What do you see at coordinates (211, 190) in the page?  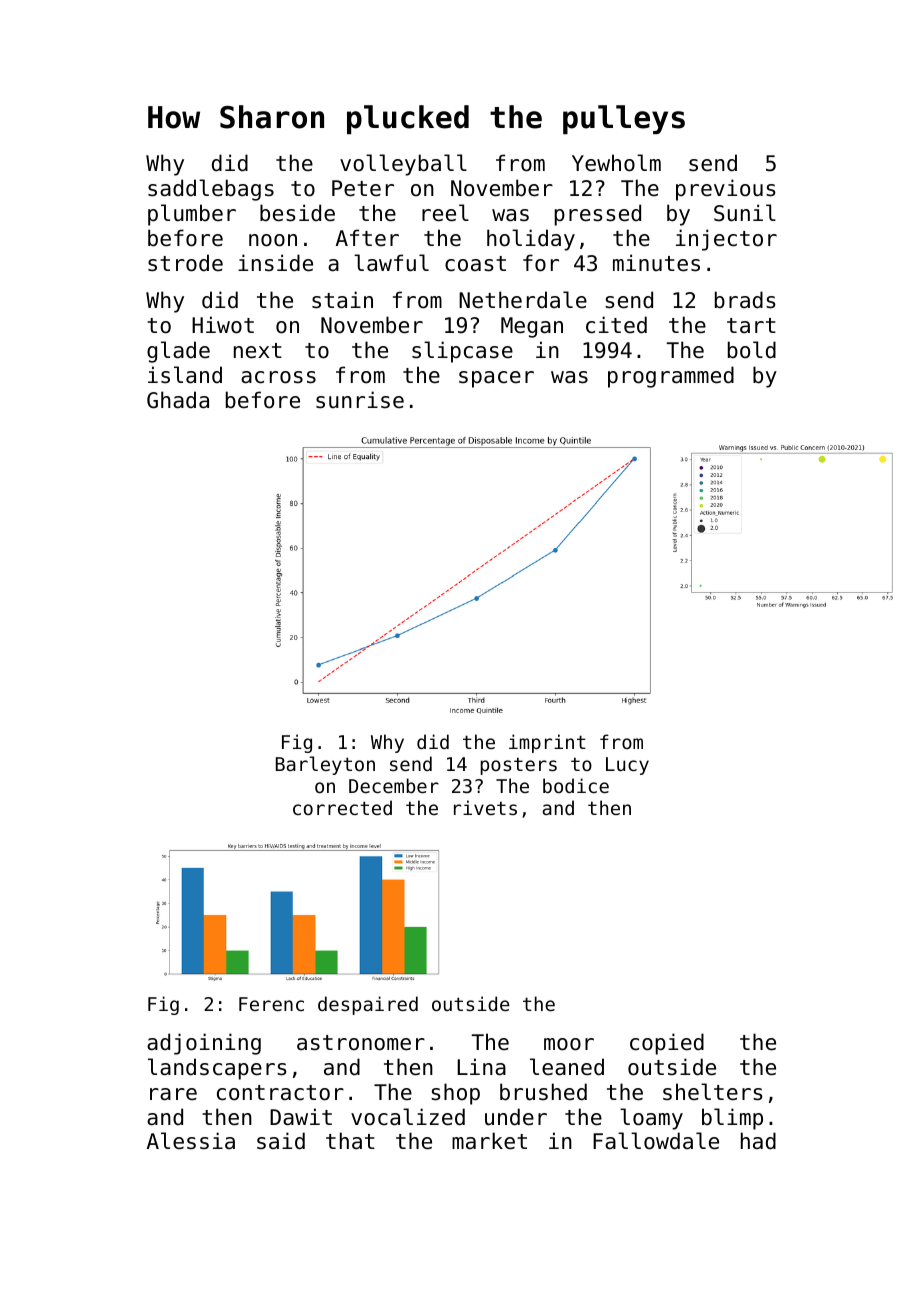 I see `saddlebags` at bounding box center [211, 190].
